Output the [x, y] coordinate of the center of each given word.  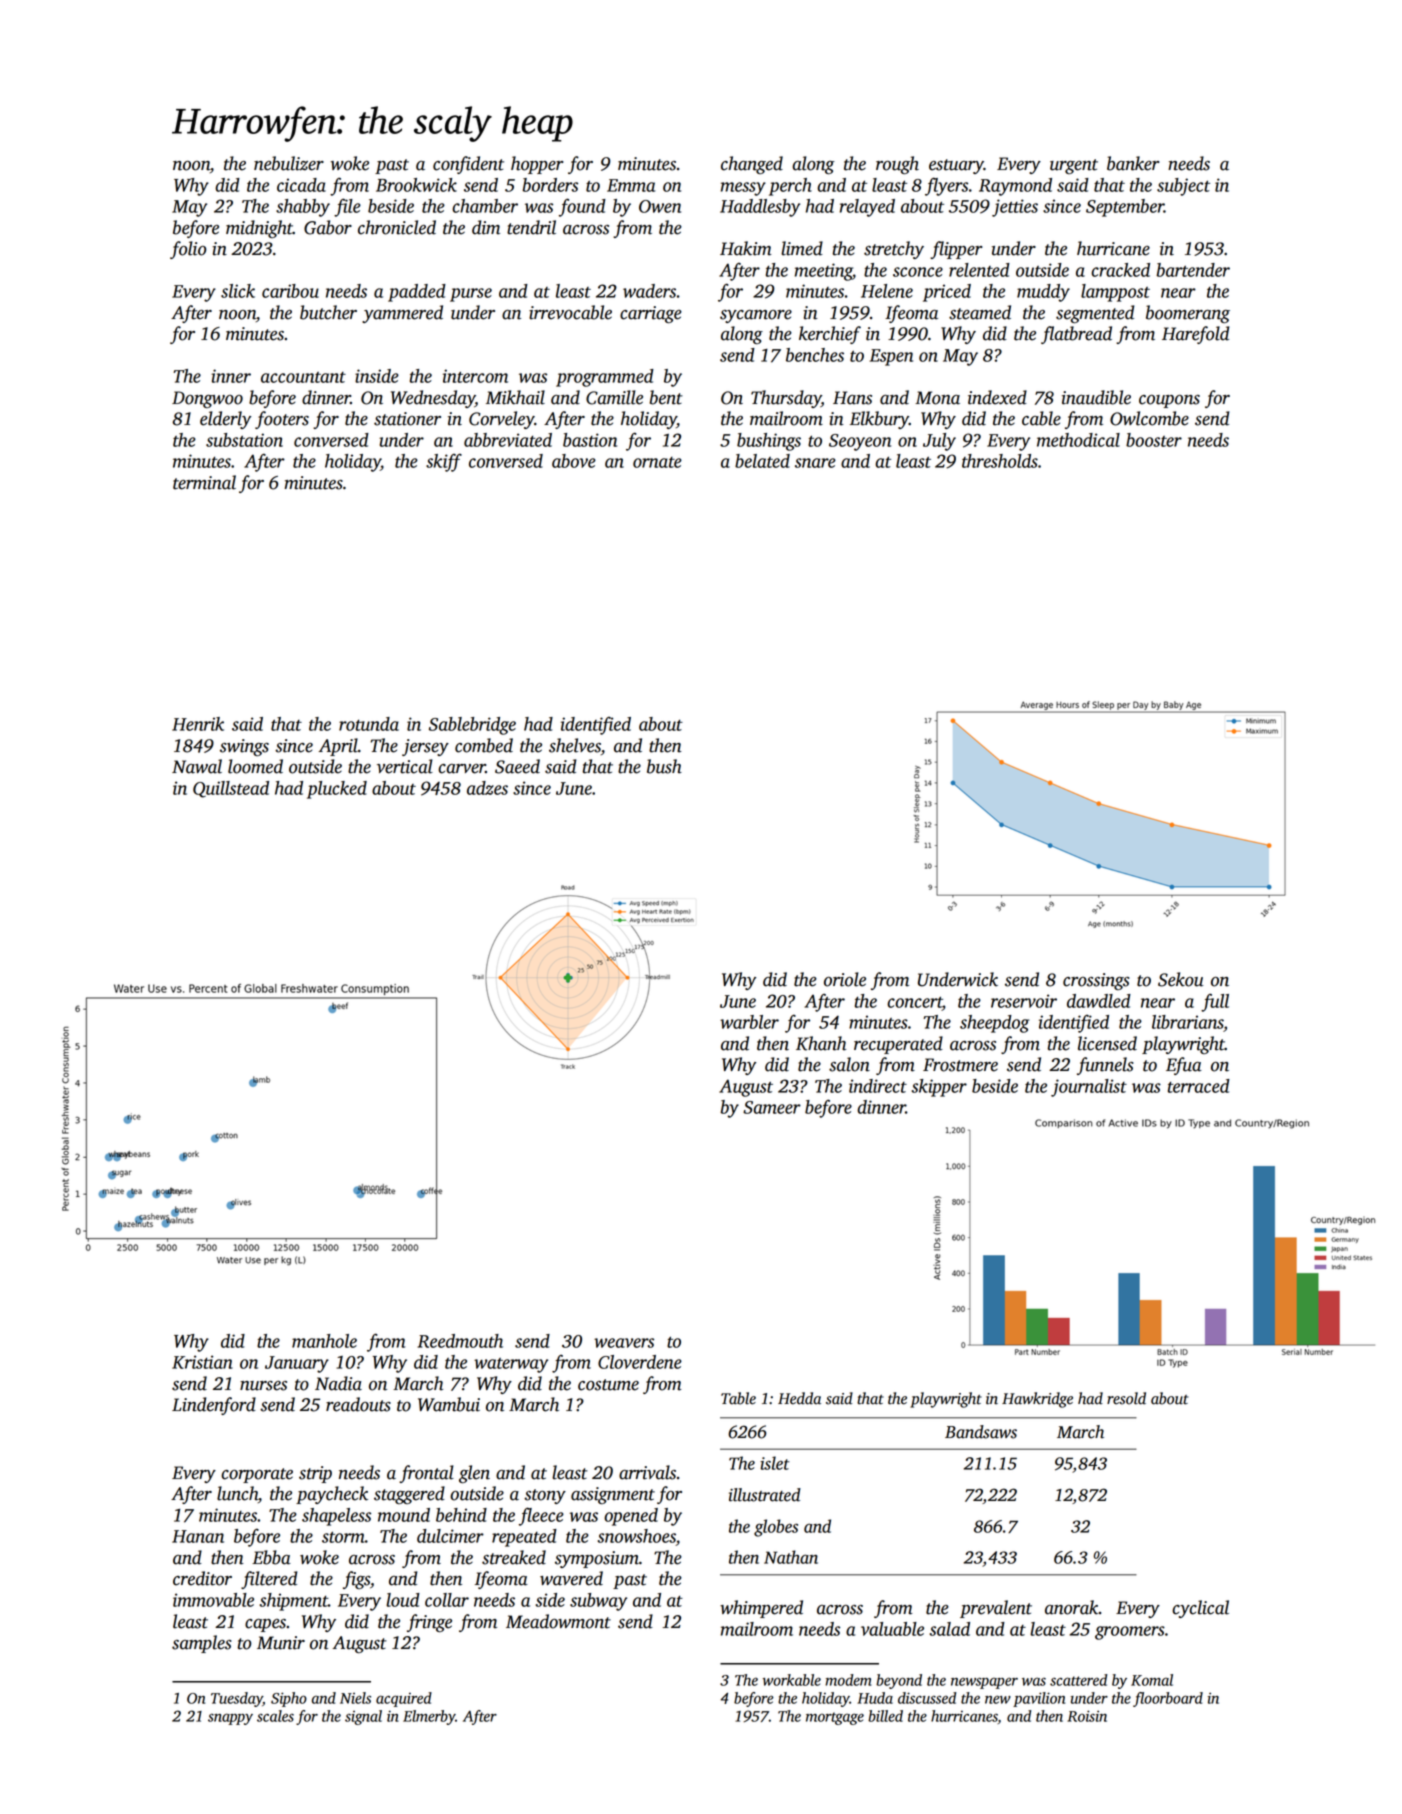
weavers [624, 1343]
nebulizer [289, 163]
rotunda [369, 724]
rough [897, 165]
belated [762, 461]
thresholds [1000, 461]
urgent [1074, 166]
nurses [263, 1386]
